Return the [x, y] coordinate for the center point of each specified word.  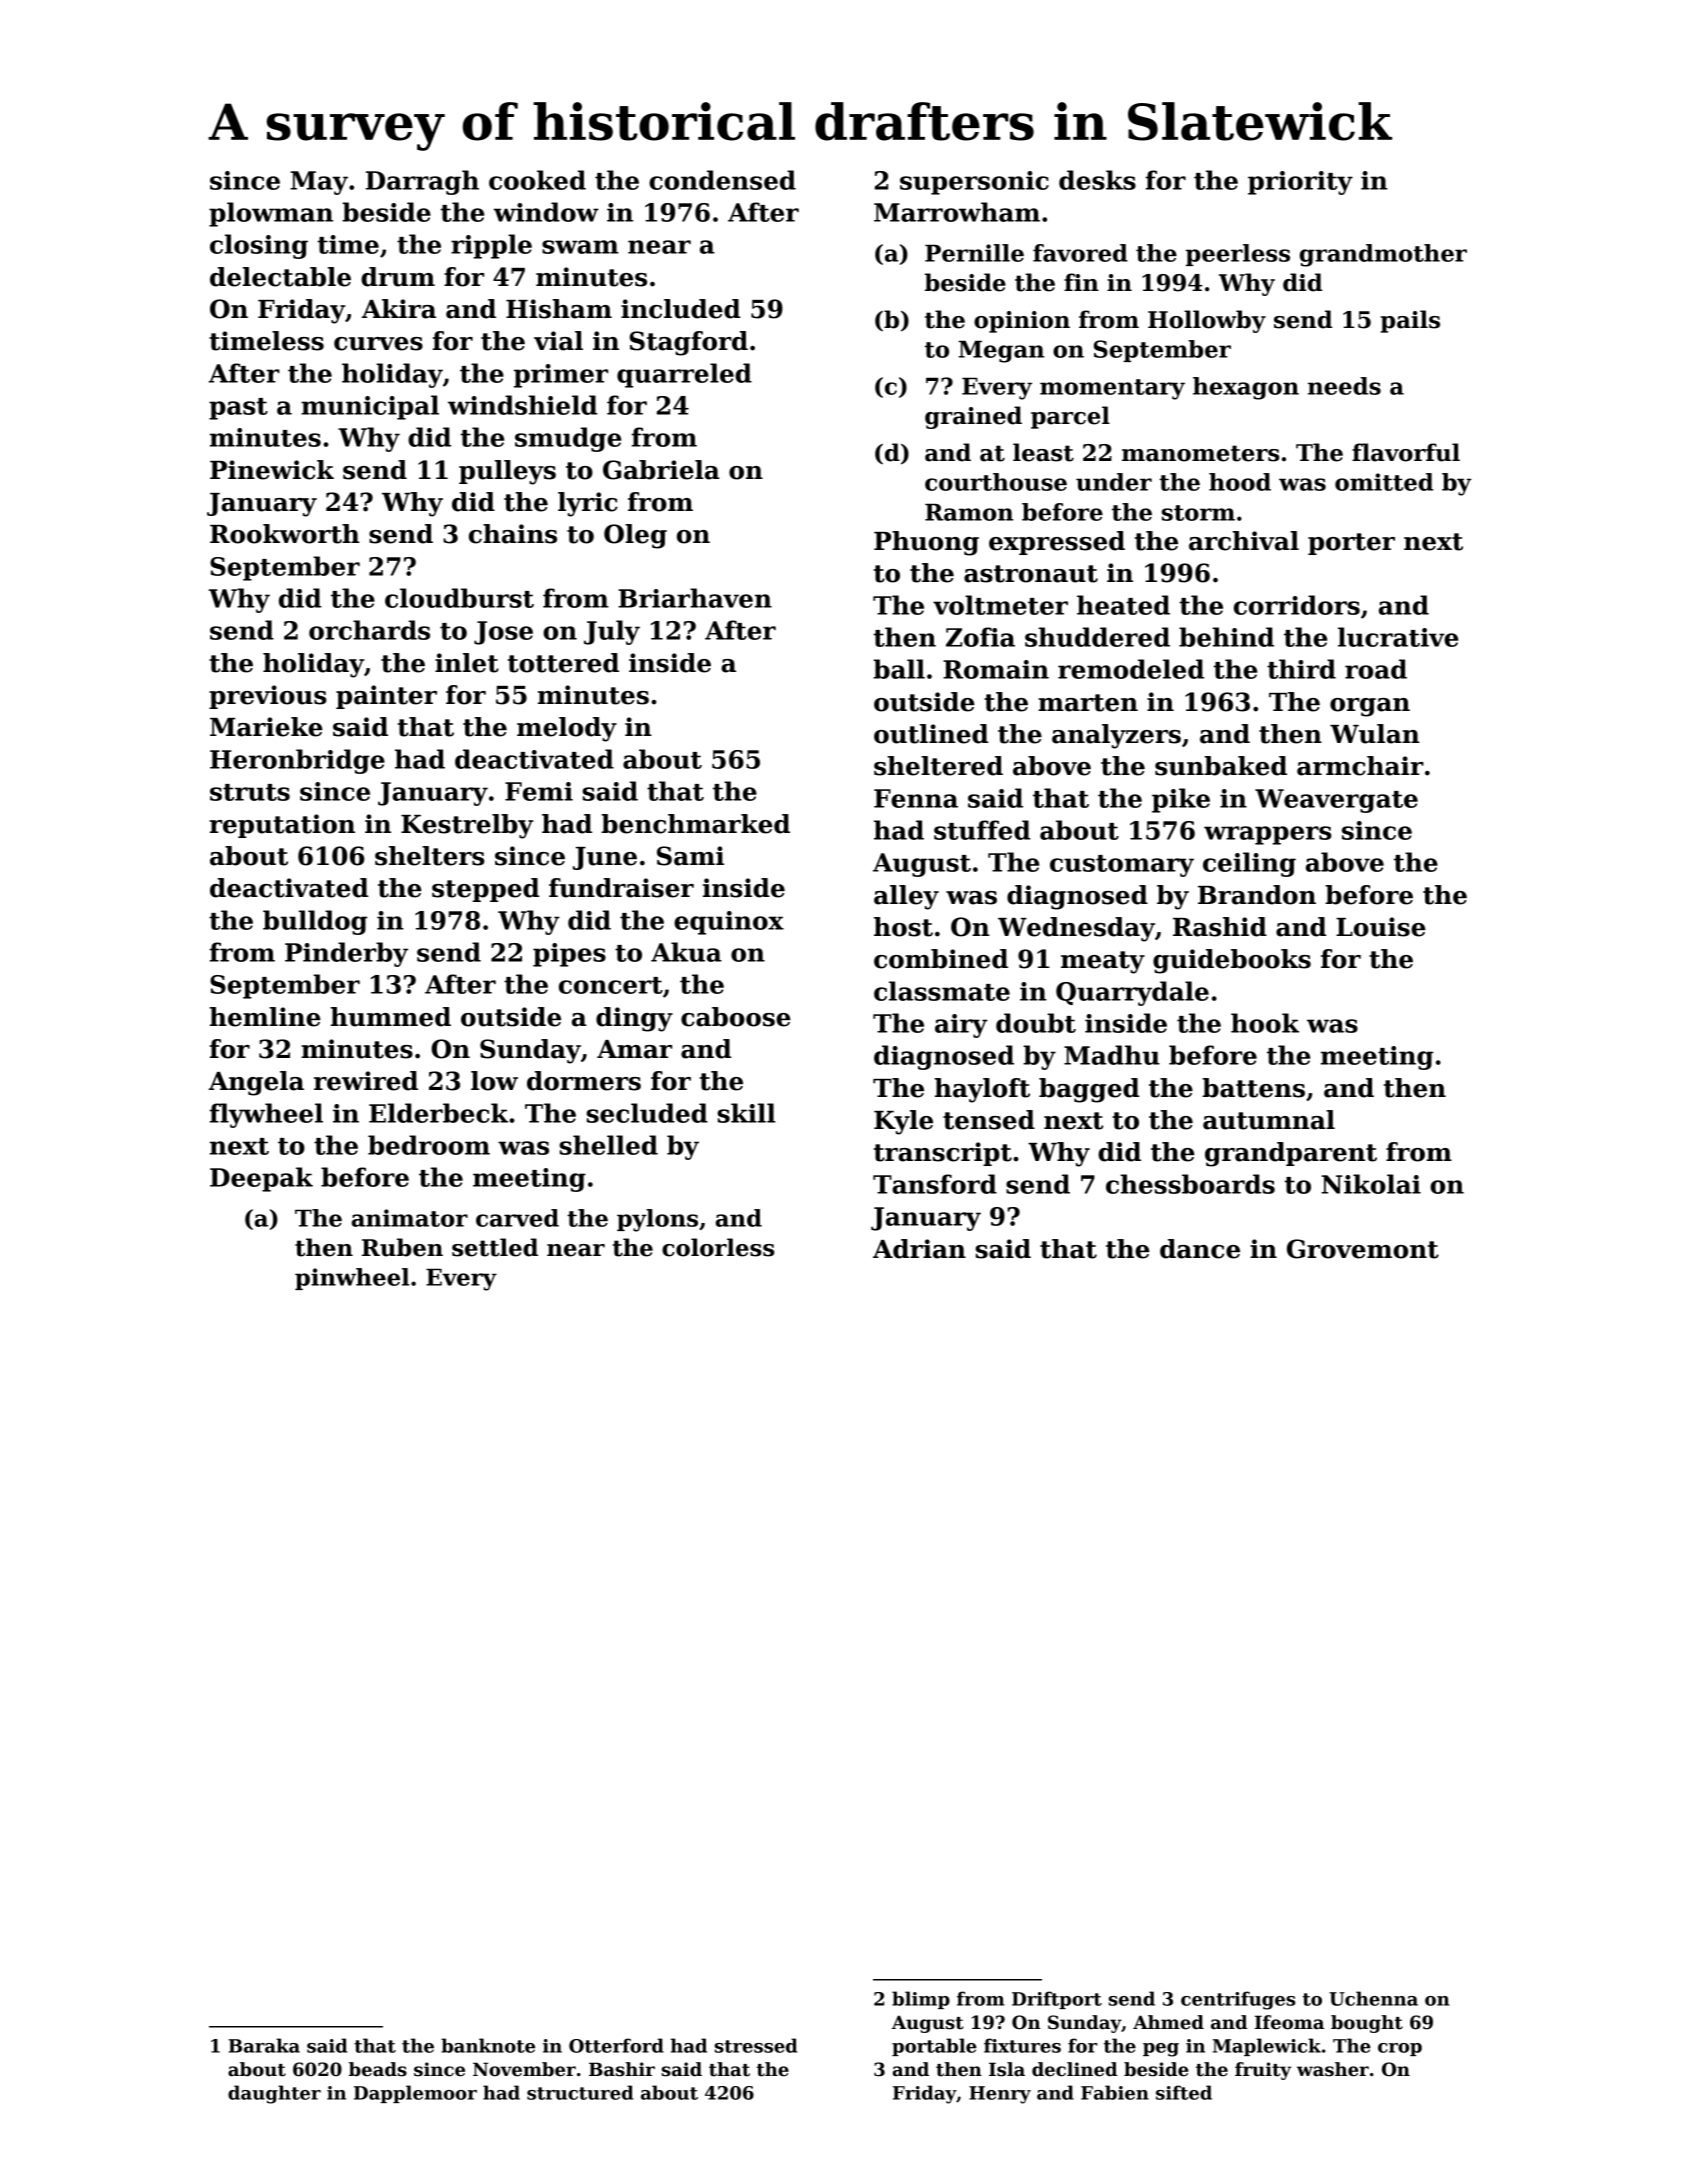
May [319, 183]
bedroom [429, 1145]
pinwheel [352, 1279]
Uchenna [1373, 1998]
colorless [718, 1247]
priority [1300, 183]
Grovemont [1363, 1249]
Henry [1000, 2095]
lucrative [1398, 637]
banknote [488, 2045]
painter [386, 697]
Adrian [919, 1249]
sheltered [938, 766]
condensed [722, 180]
